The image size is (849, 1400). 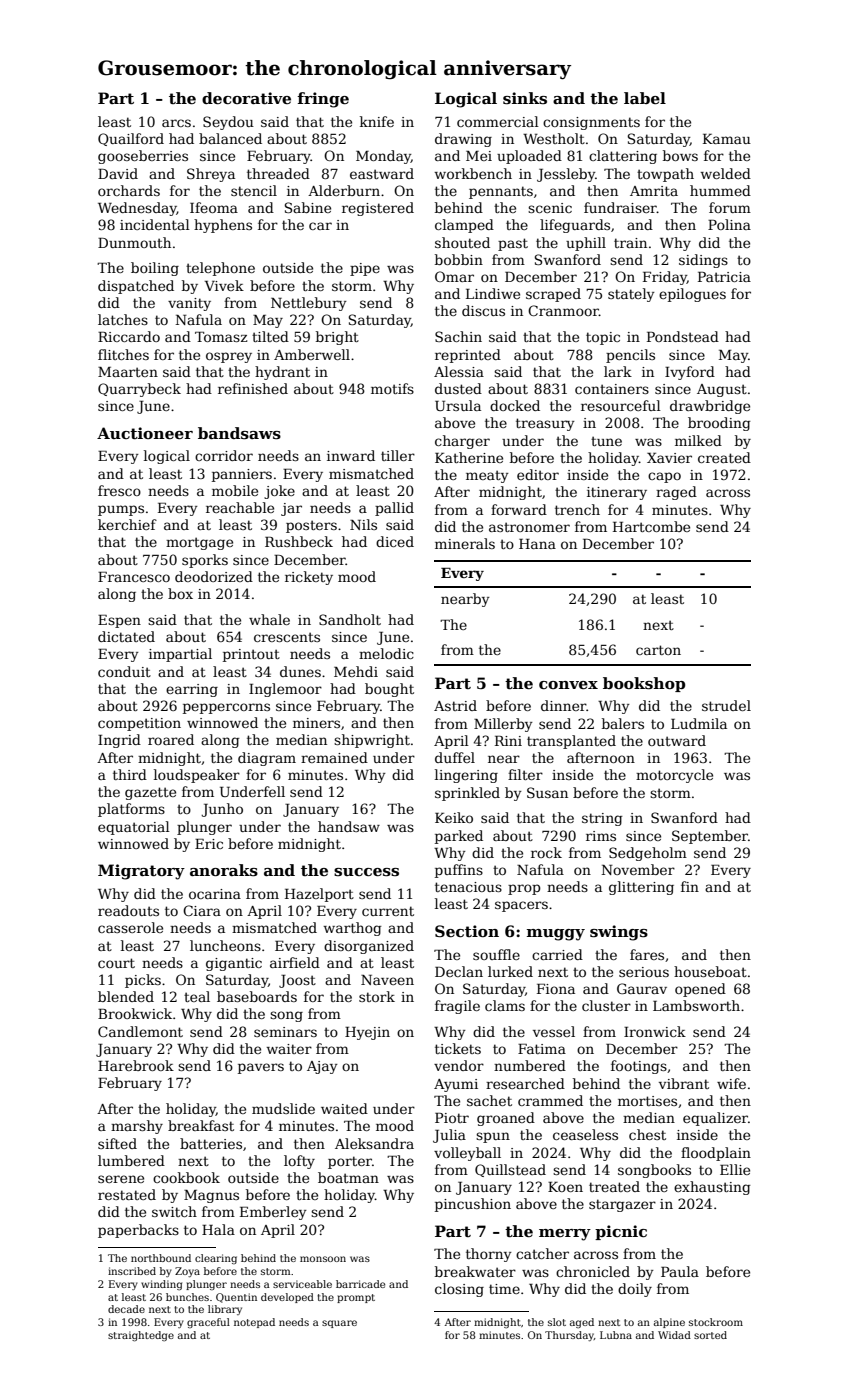 What do you see at coordinates (141, 1336) in the image?
I see `straightedge` at bounding box center [141, 1336].
